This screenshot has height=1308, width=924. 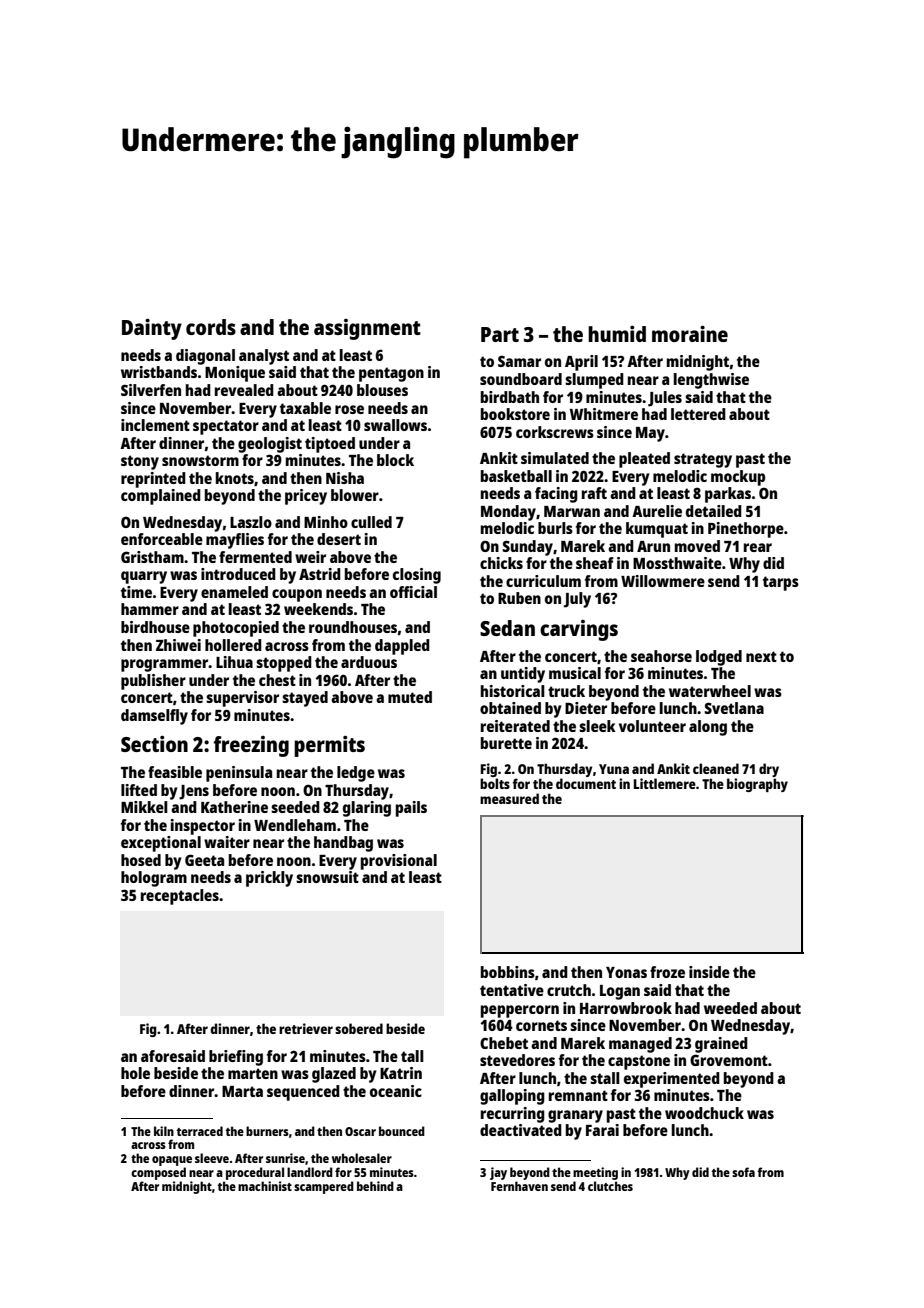 I want to click on assignment, so click(x=367, y=329).
